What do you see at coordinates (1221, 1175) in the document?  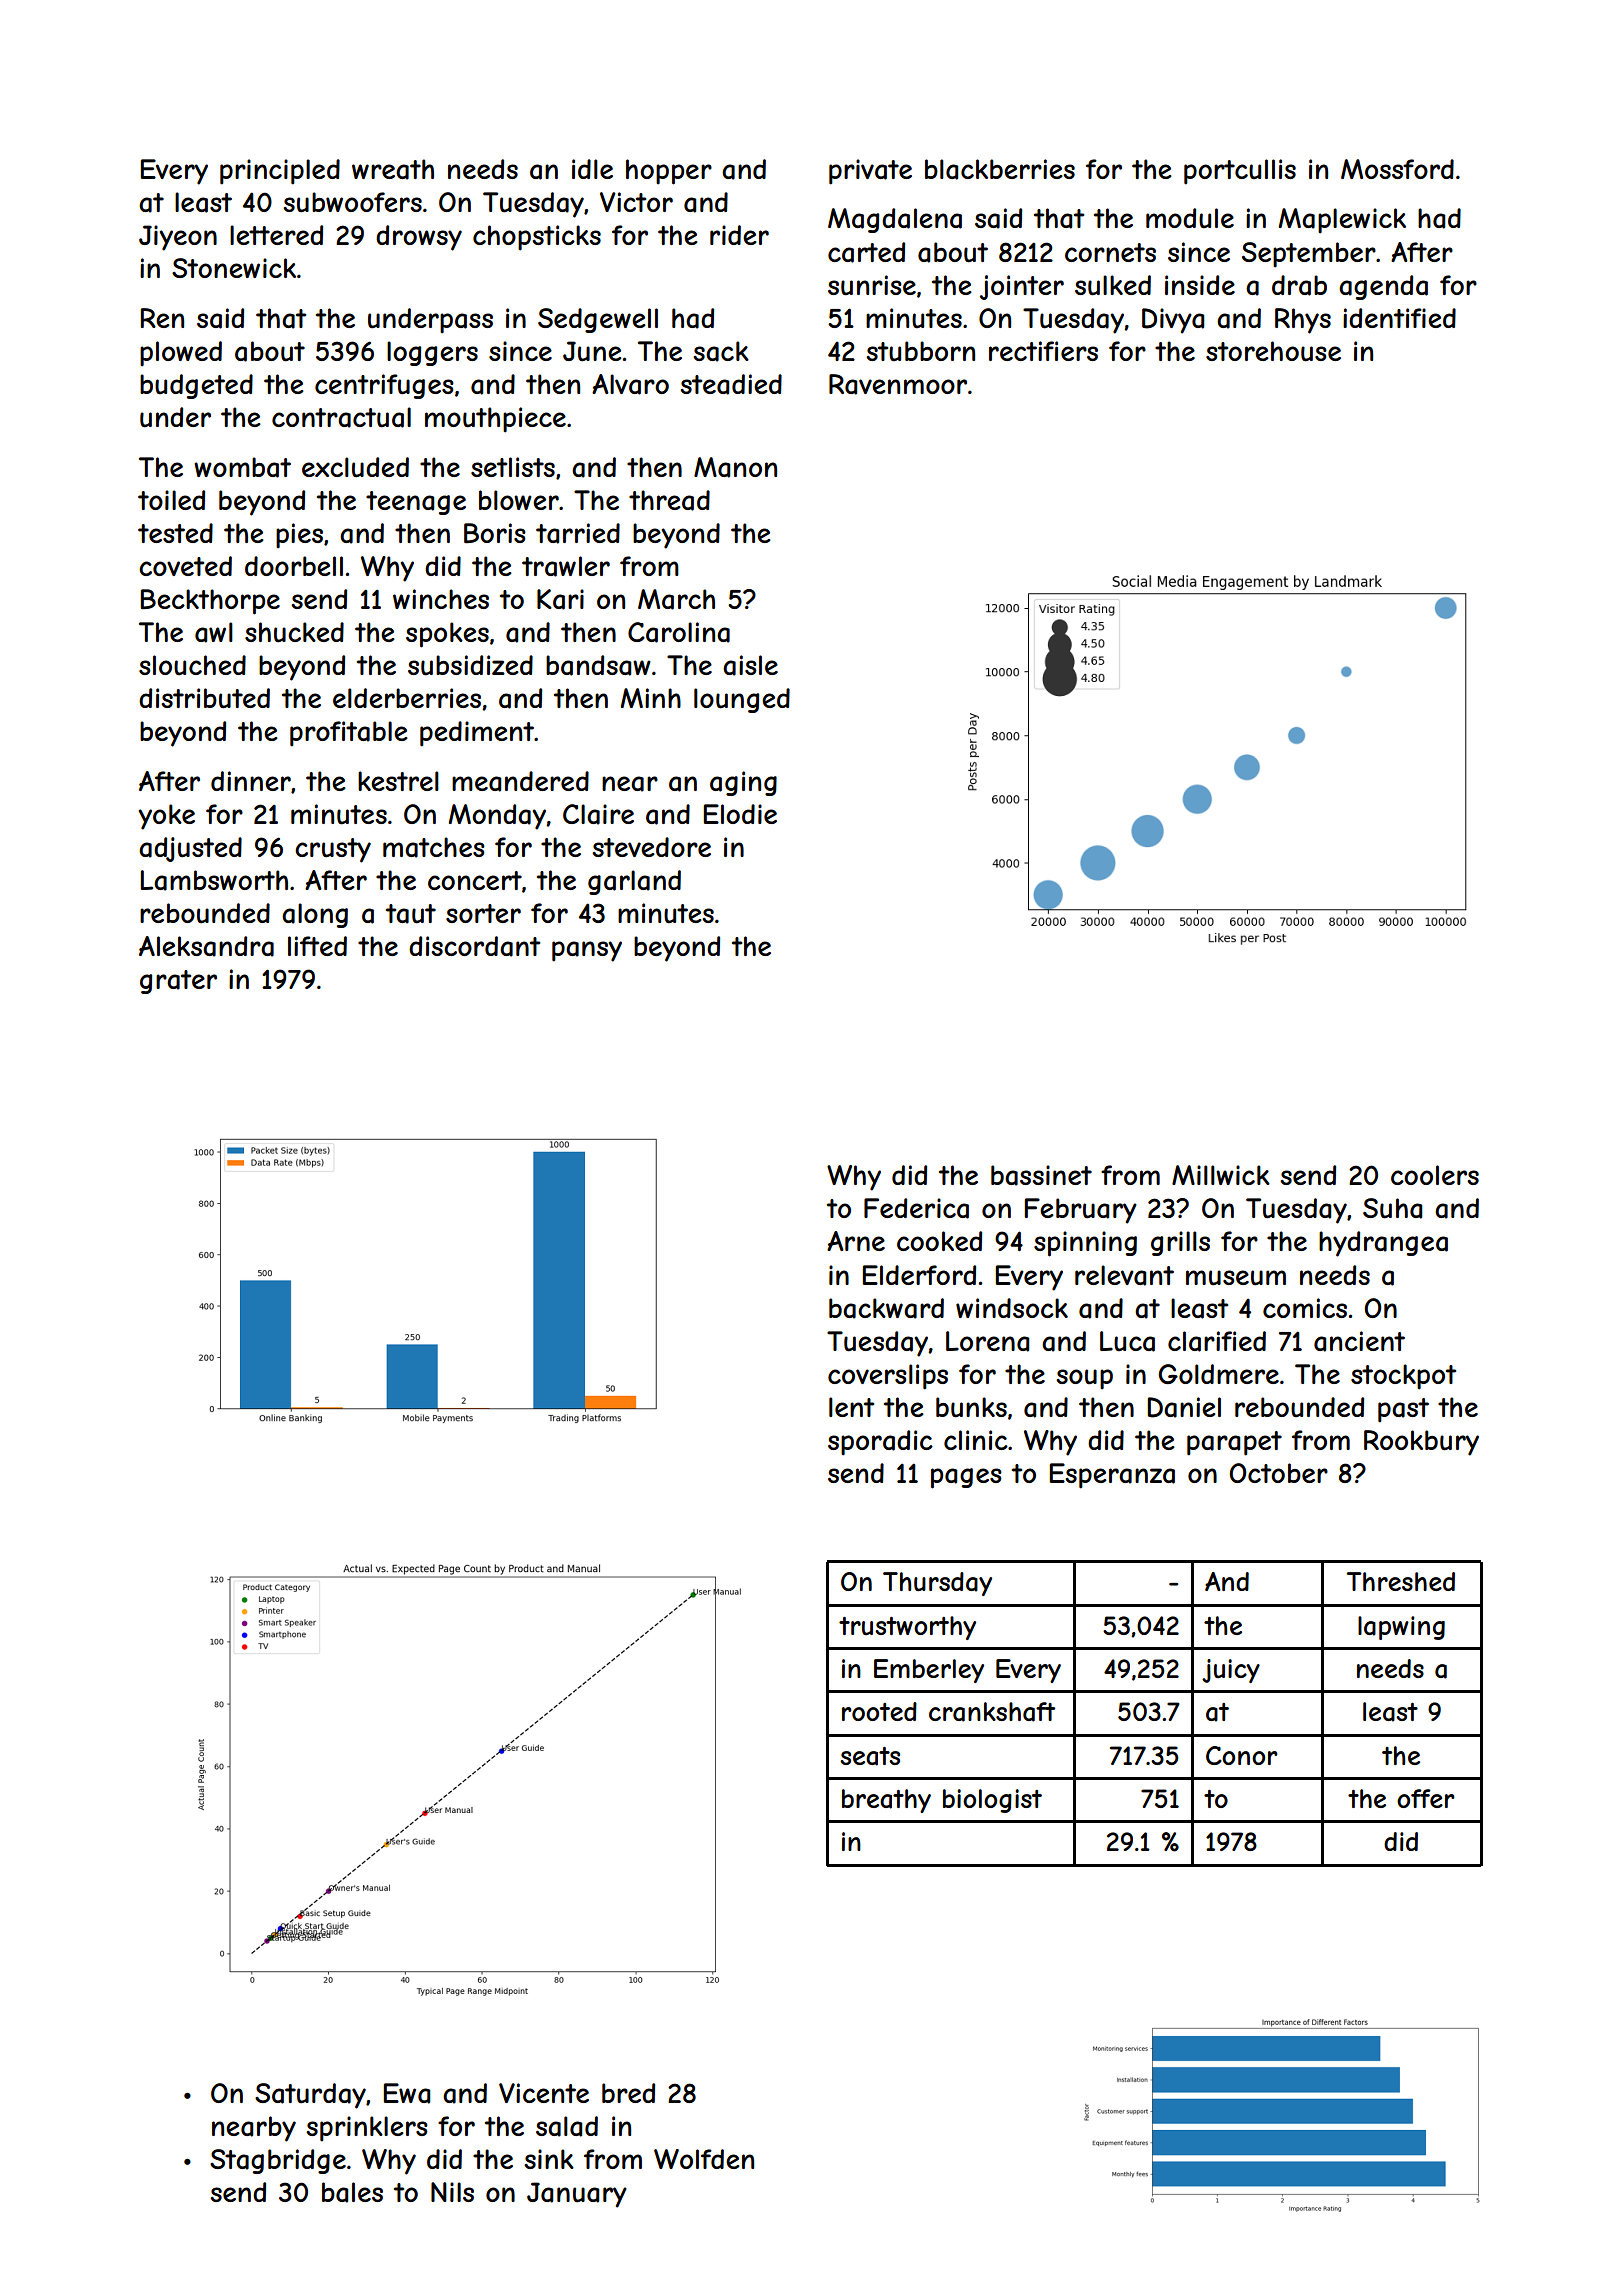 I see `Millwick` at bounding box center [1221, 1175].
